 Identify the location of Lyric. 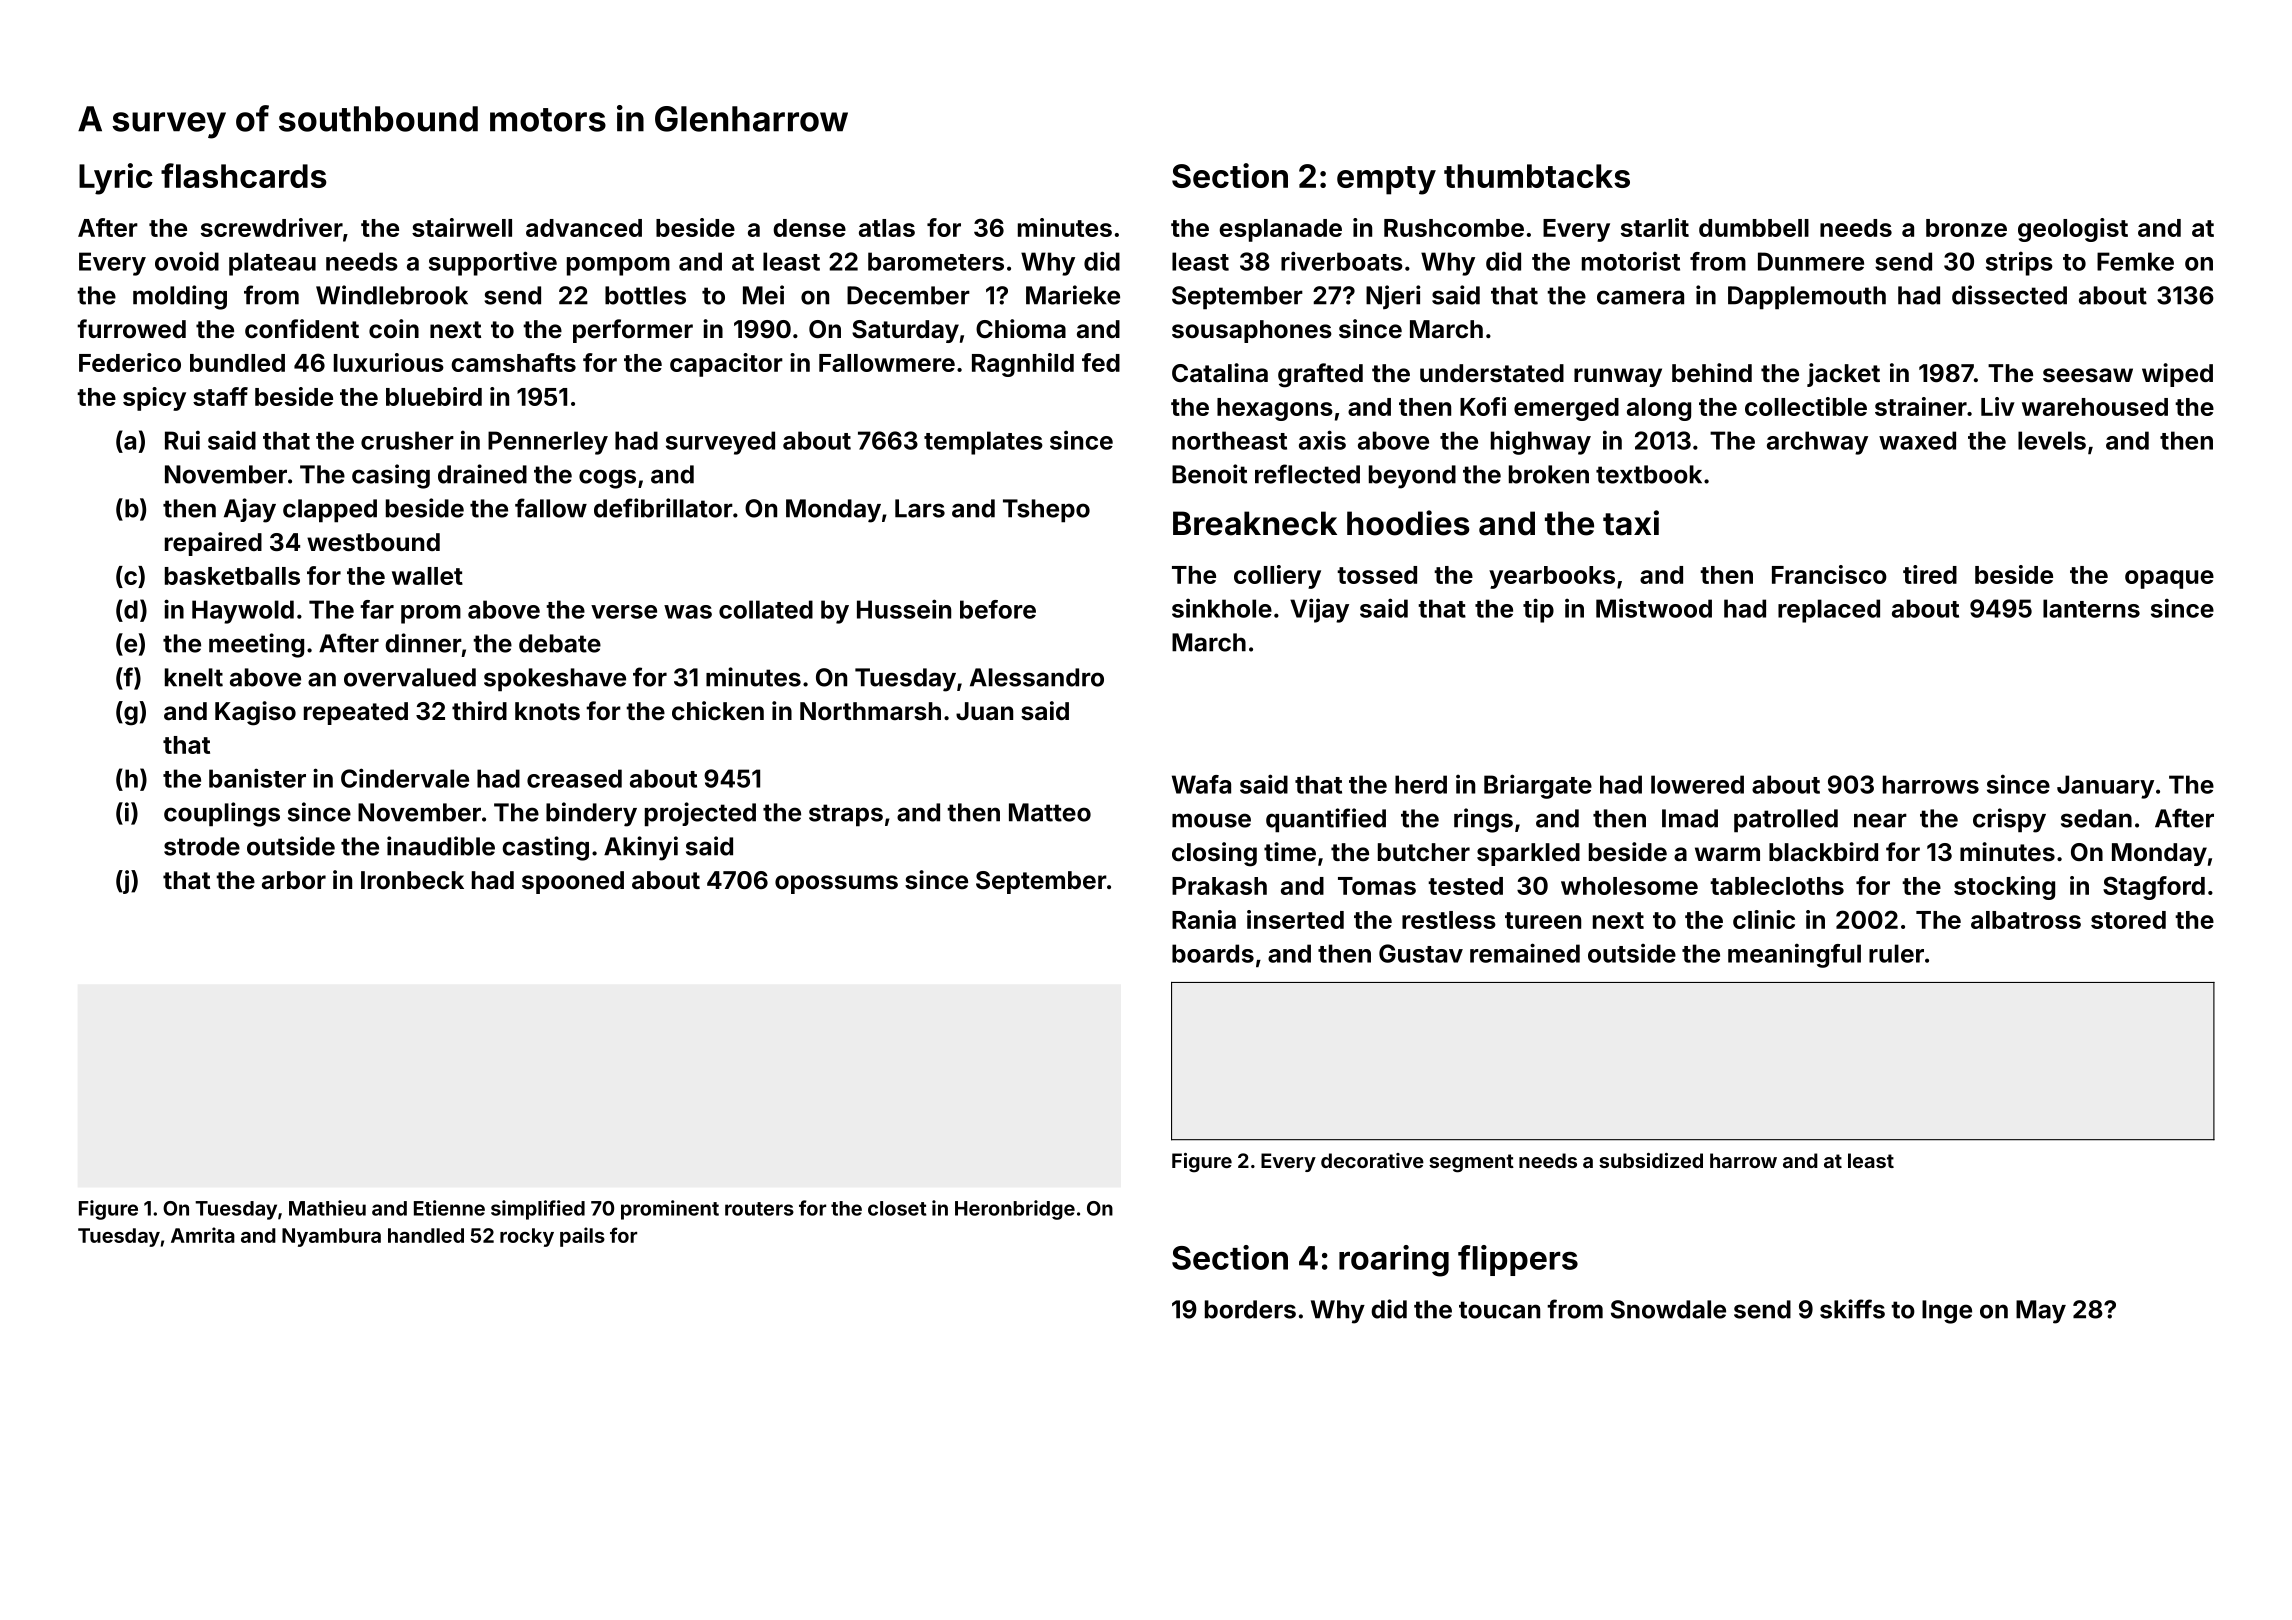
(116, 179).
